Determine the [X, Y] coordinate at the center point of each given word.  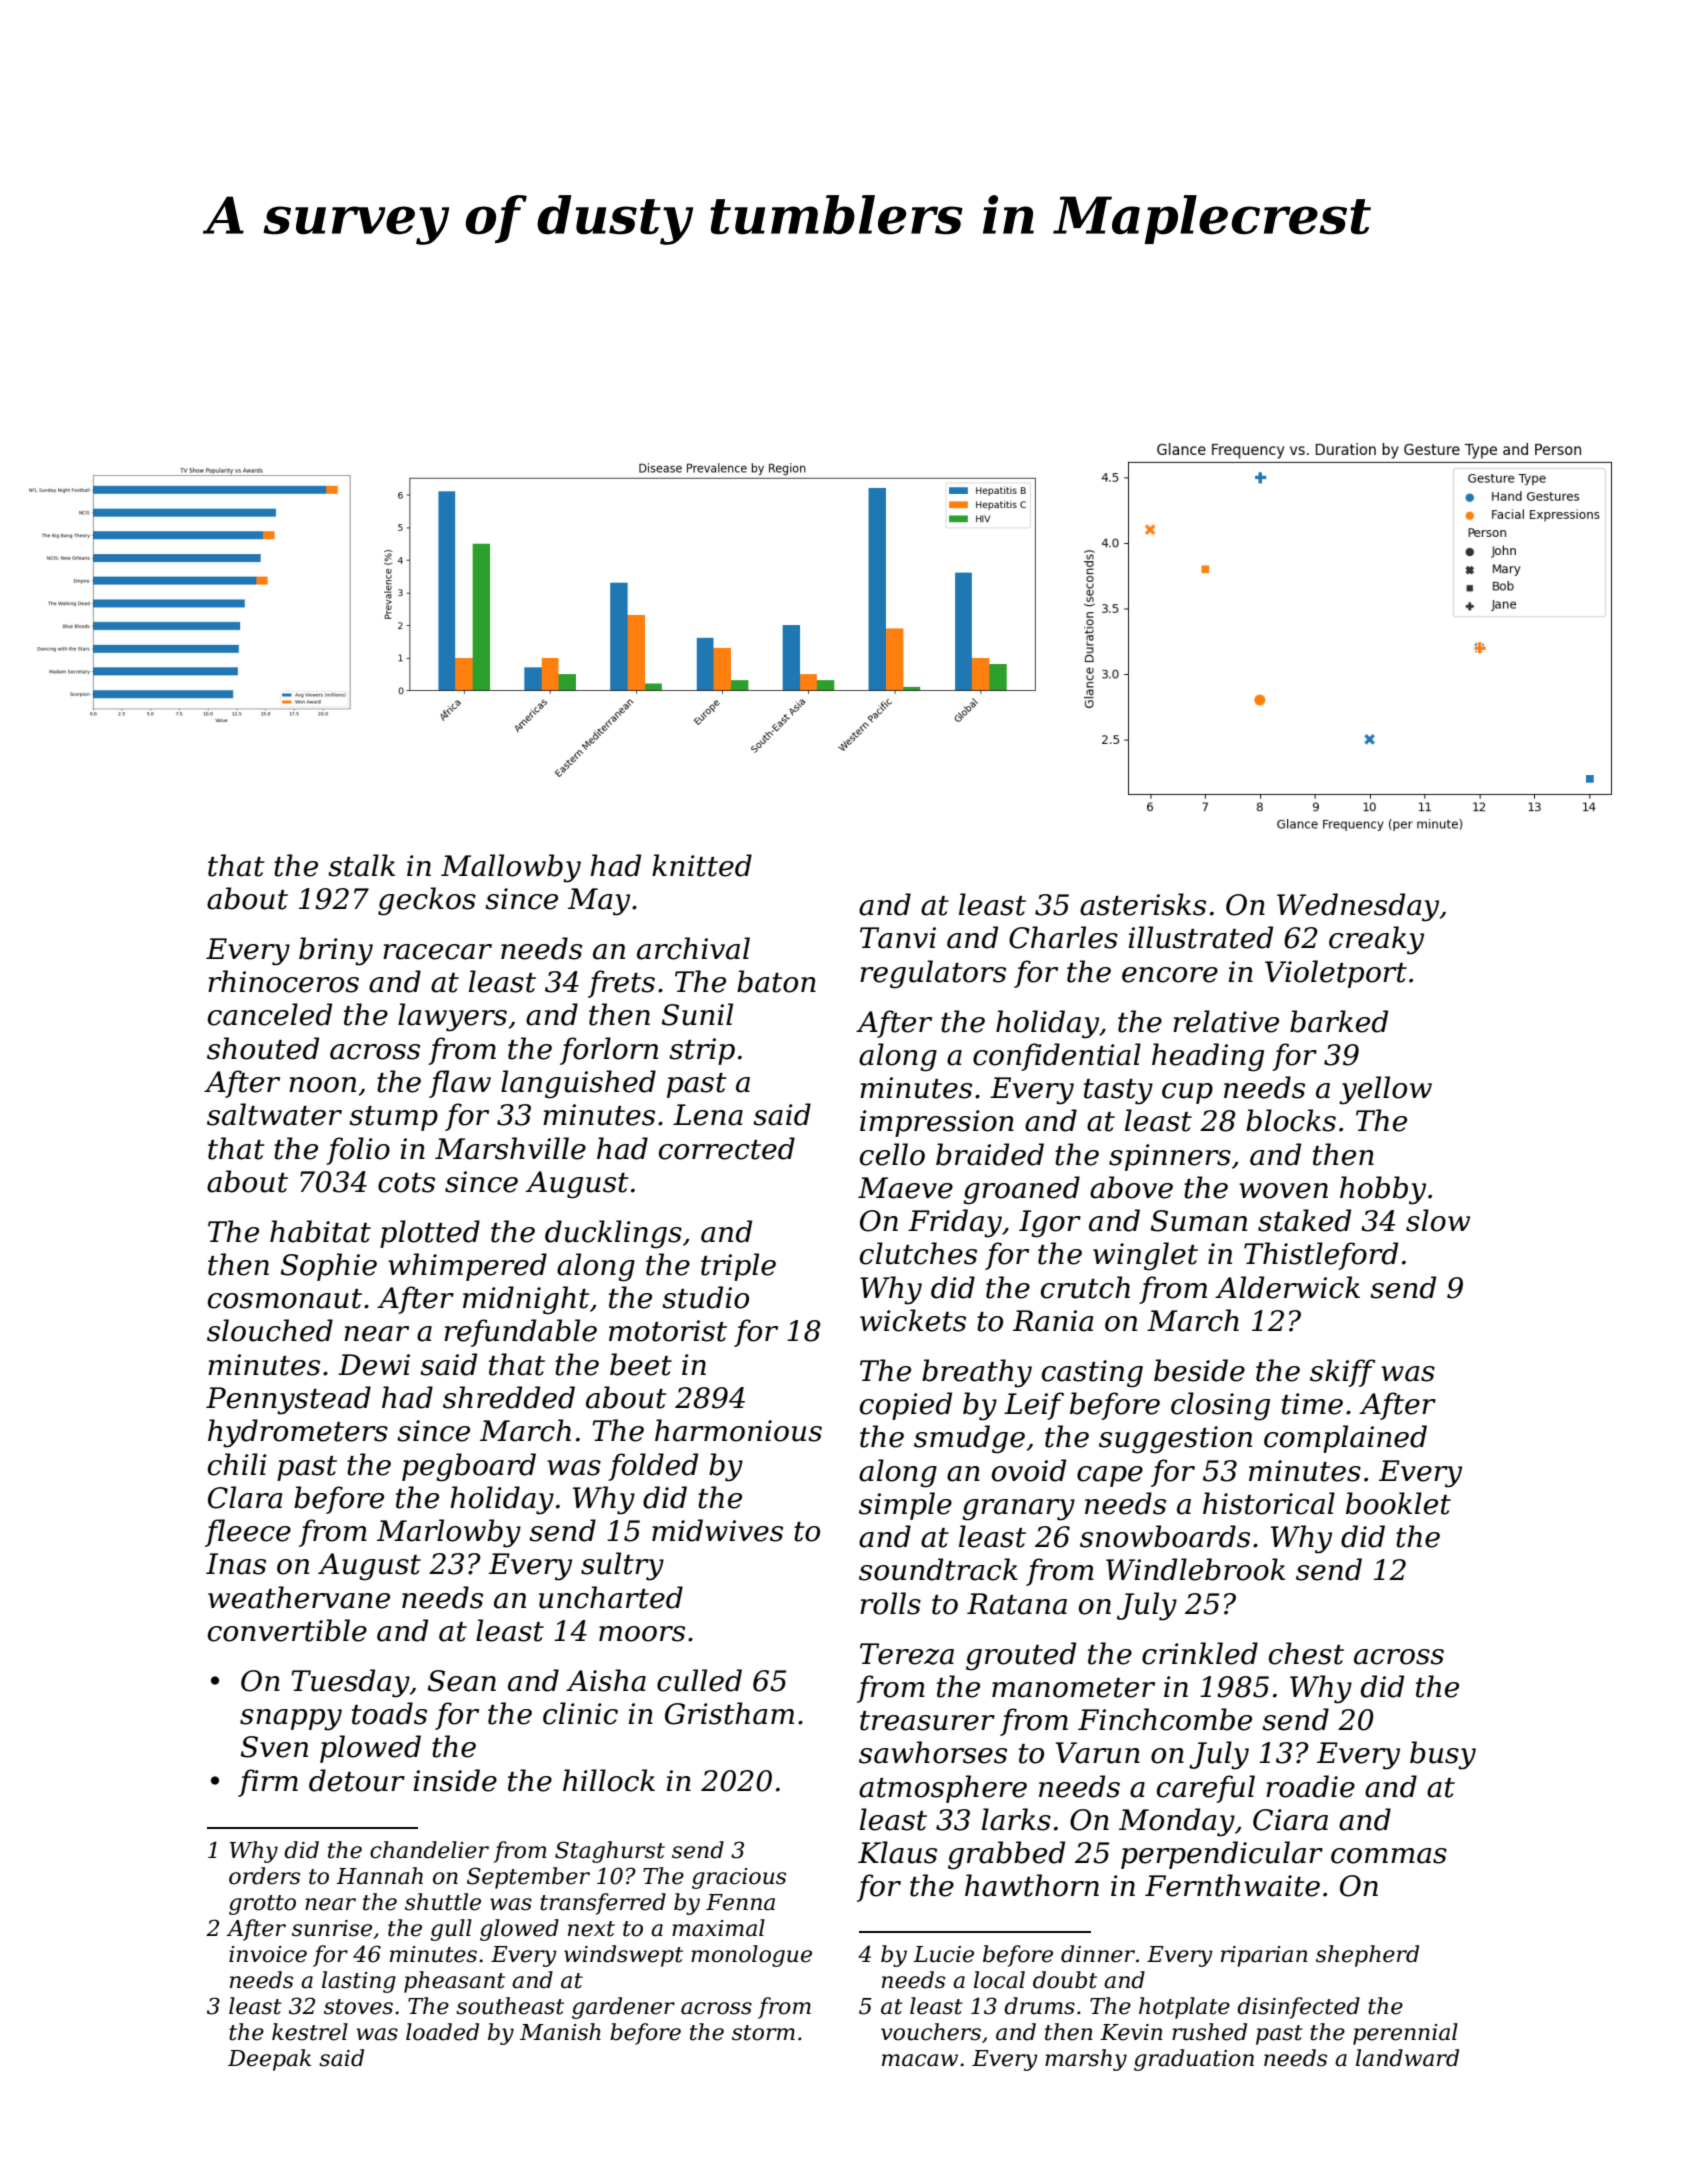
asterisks [1143, 904]
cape [1110, 1476]
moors [642, 1634]
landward [1407, 2058]
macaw [920, 2060]
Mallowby [511, 868]
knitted [702, 865]
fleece [248, 1533]
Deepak [269, 2060]
